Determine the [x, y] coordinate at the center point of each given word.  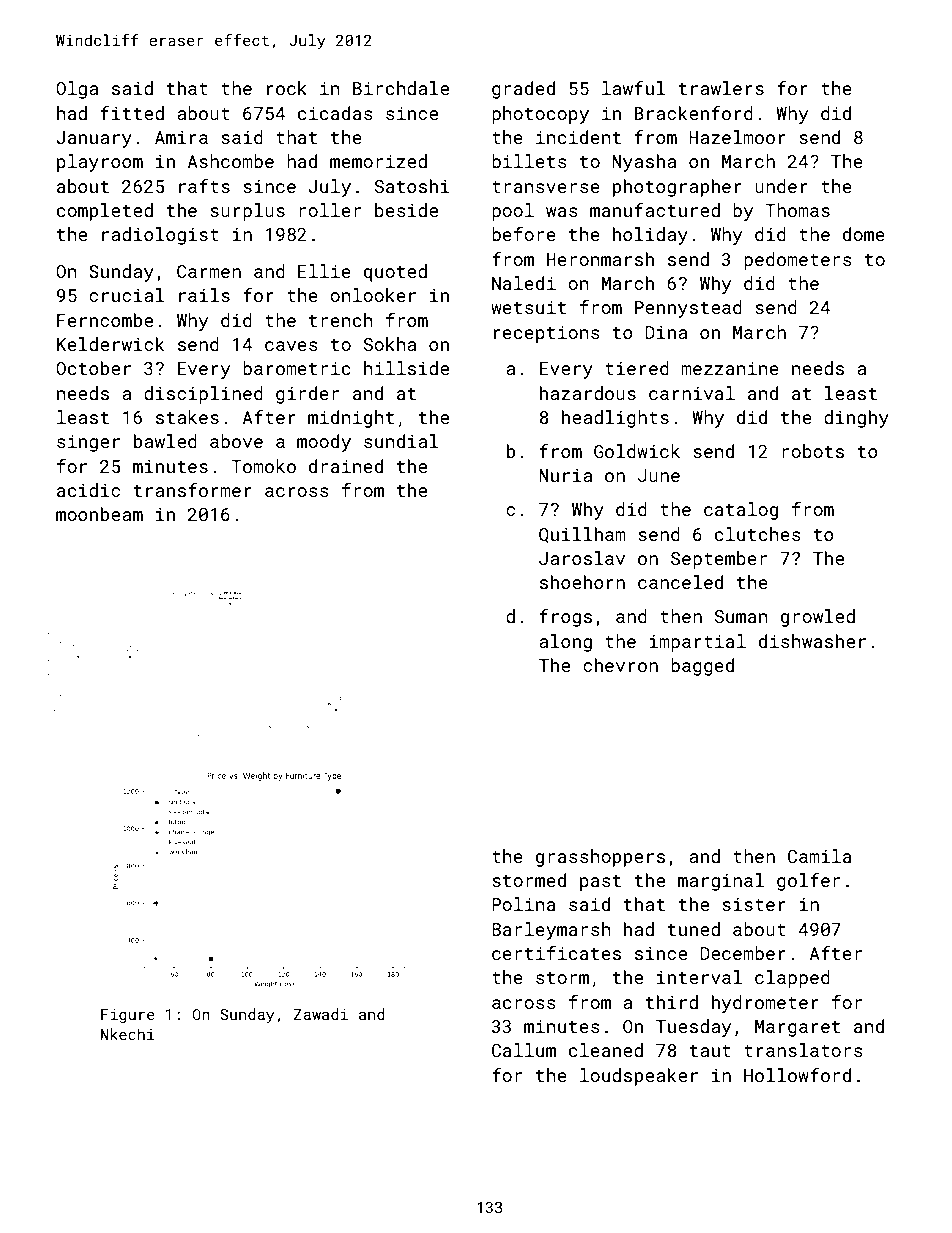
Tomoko [263, 466]
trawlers [721, 88]
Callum [524, 1050]
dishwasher [812, 641]
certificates [556, 953]
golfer [808, 882]
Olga [77, 90]
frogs [566, 618]
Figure [128, 1016]
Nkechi [128, 1034]
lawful [634, 88]
